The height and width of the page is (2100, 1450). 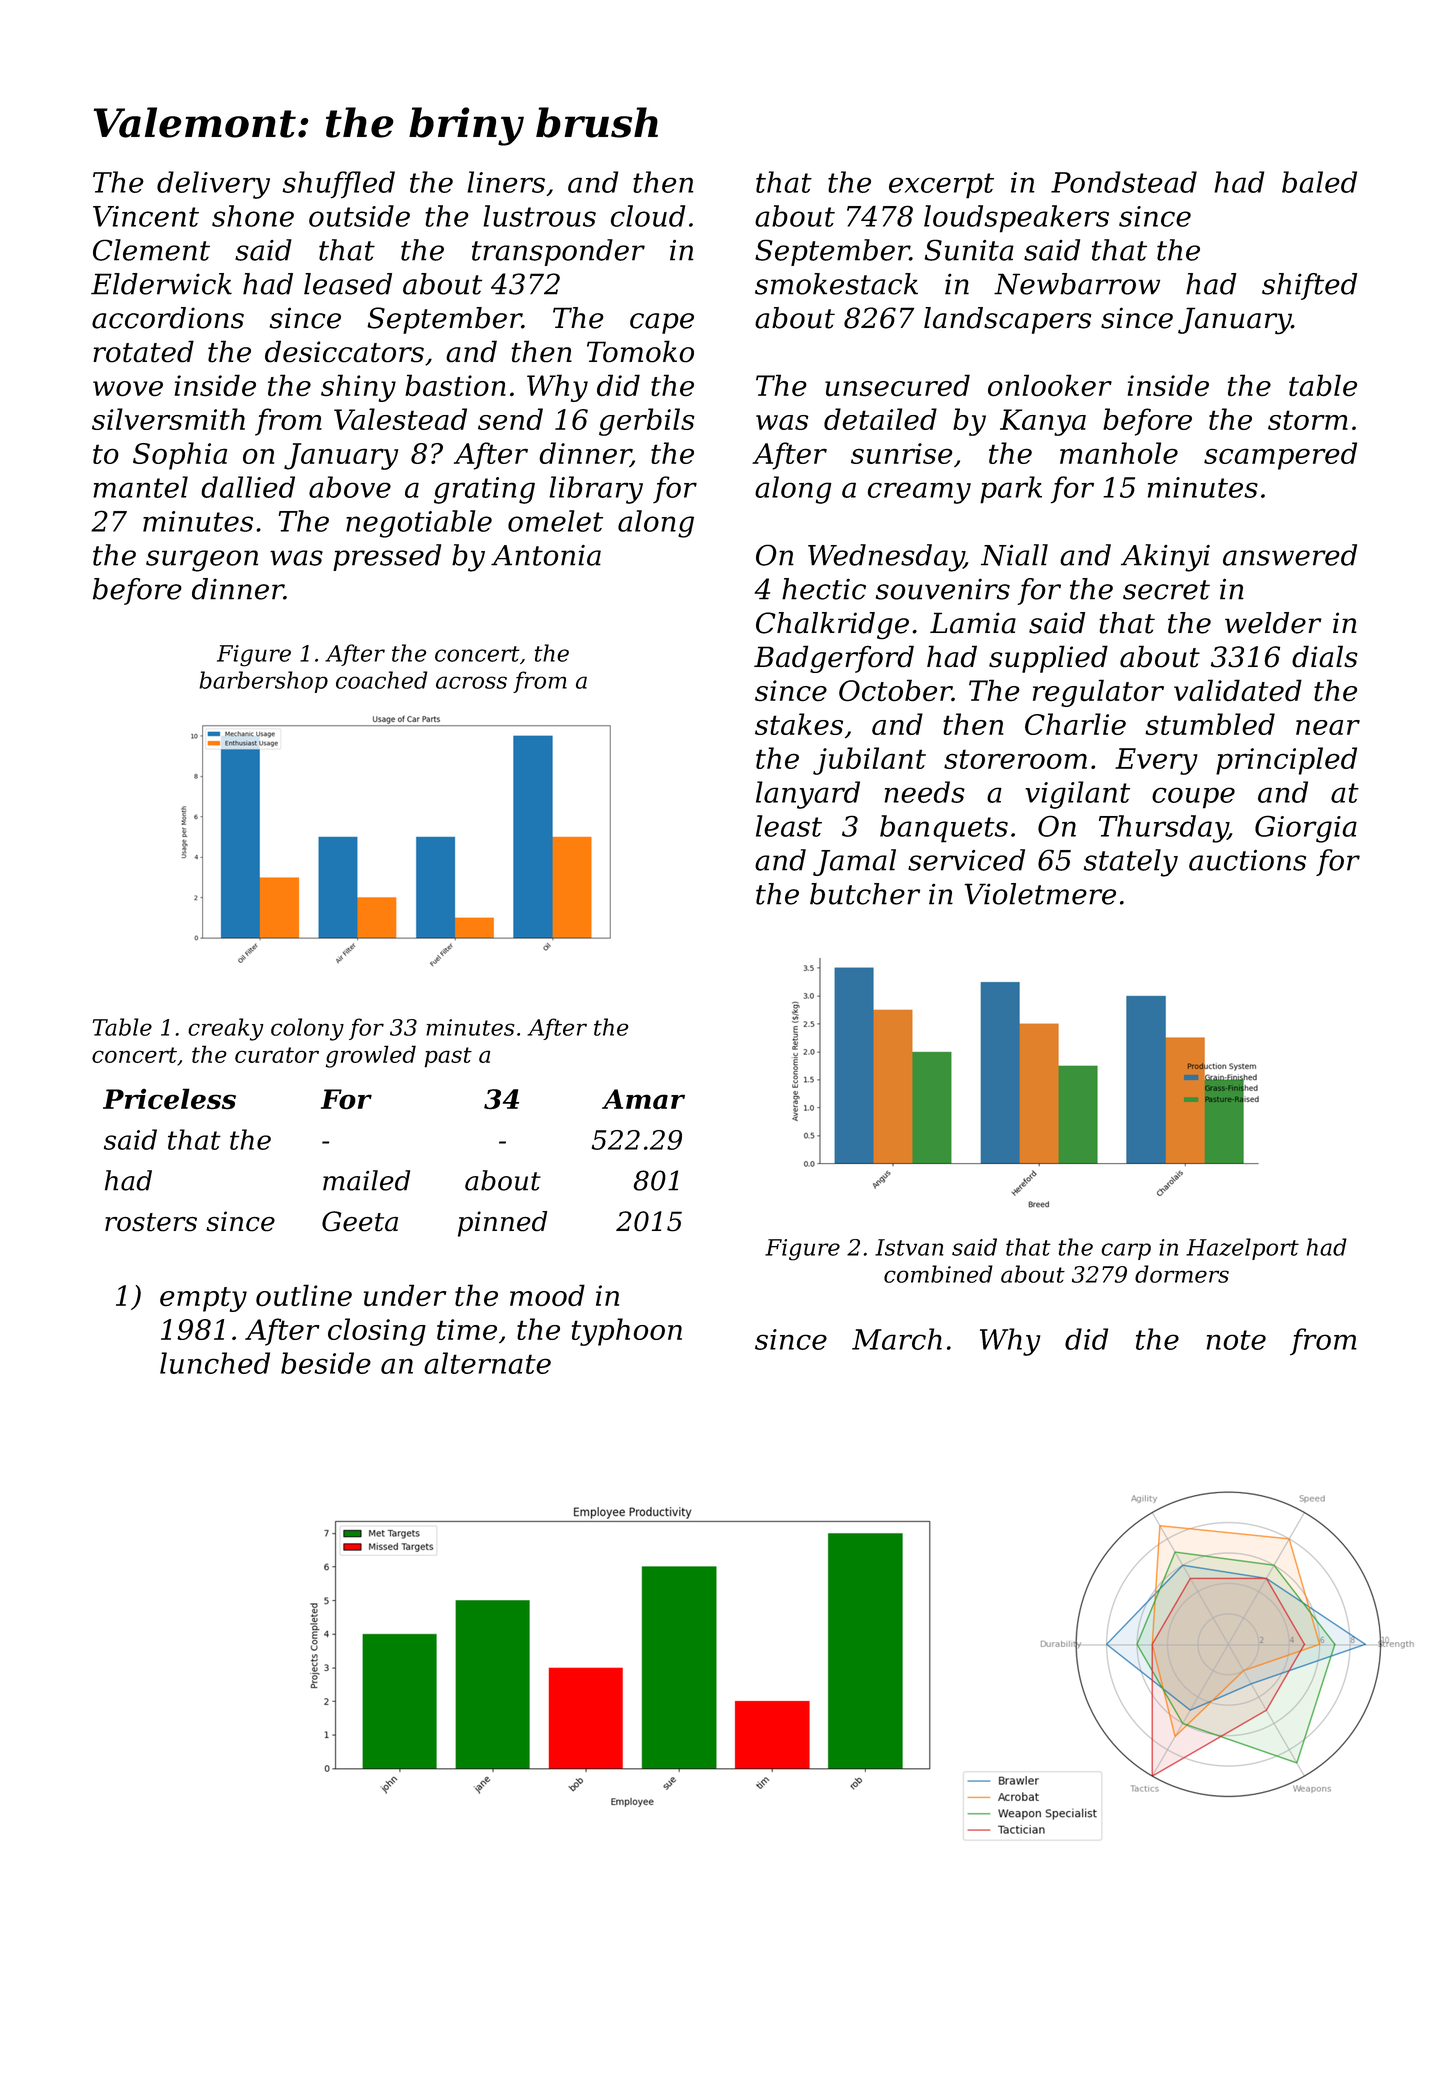 What do you see at coordinates (381, 680) in the page?
I see `coached` at bounding box center [381, 680].
